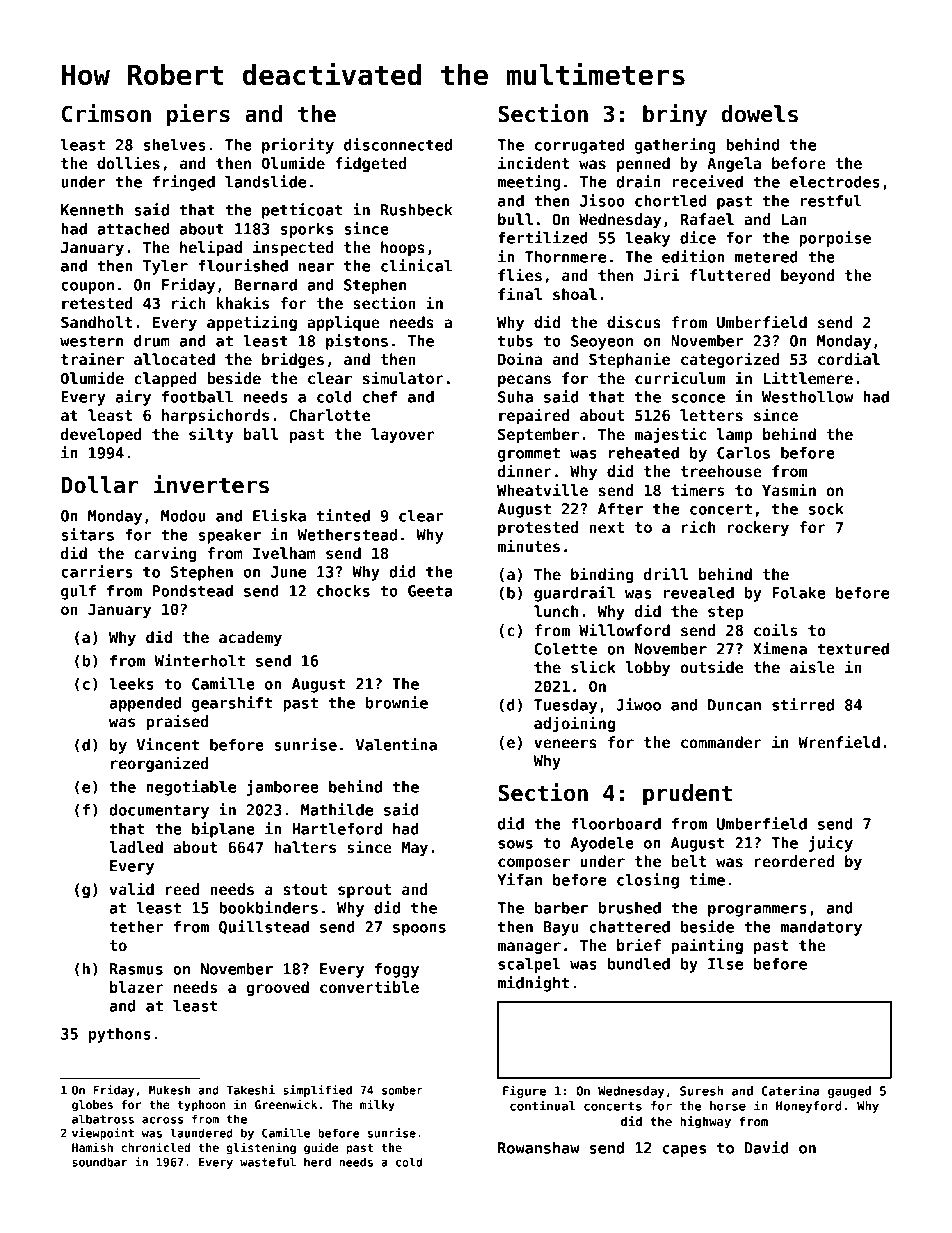 Image resolution: width=952 pixels, height=1233 pixels. Describe the element at coordinates (265, 285) in the screenshot. I see `Bernard` at that location.
